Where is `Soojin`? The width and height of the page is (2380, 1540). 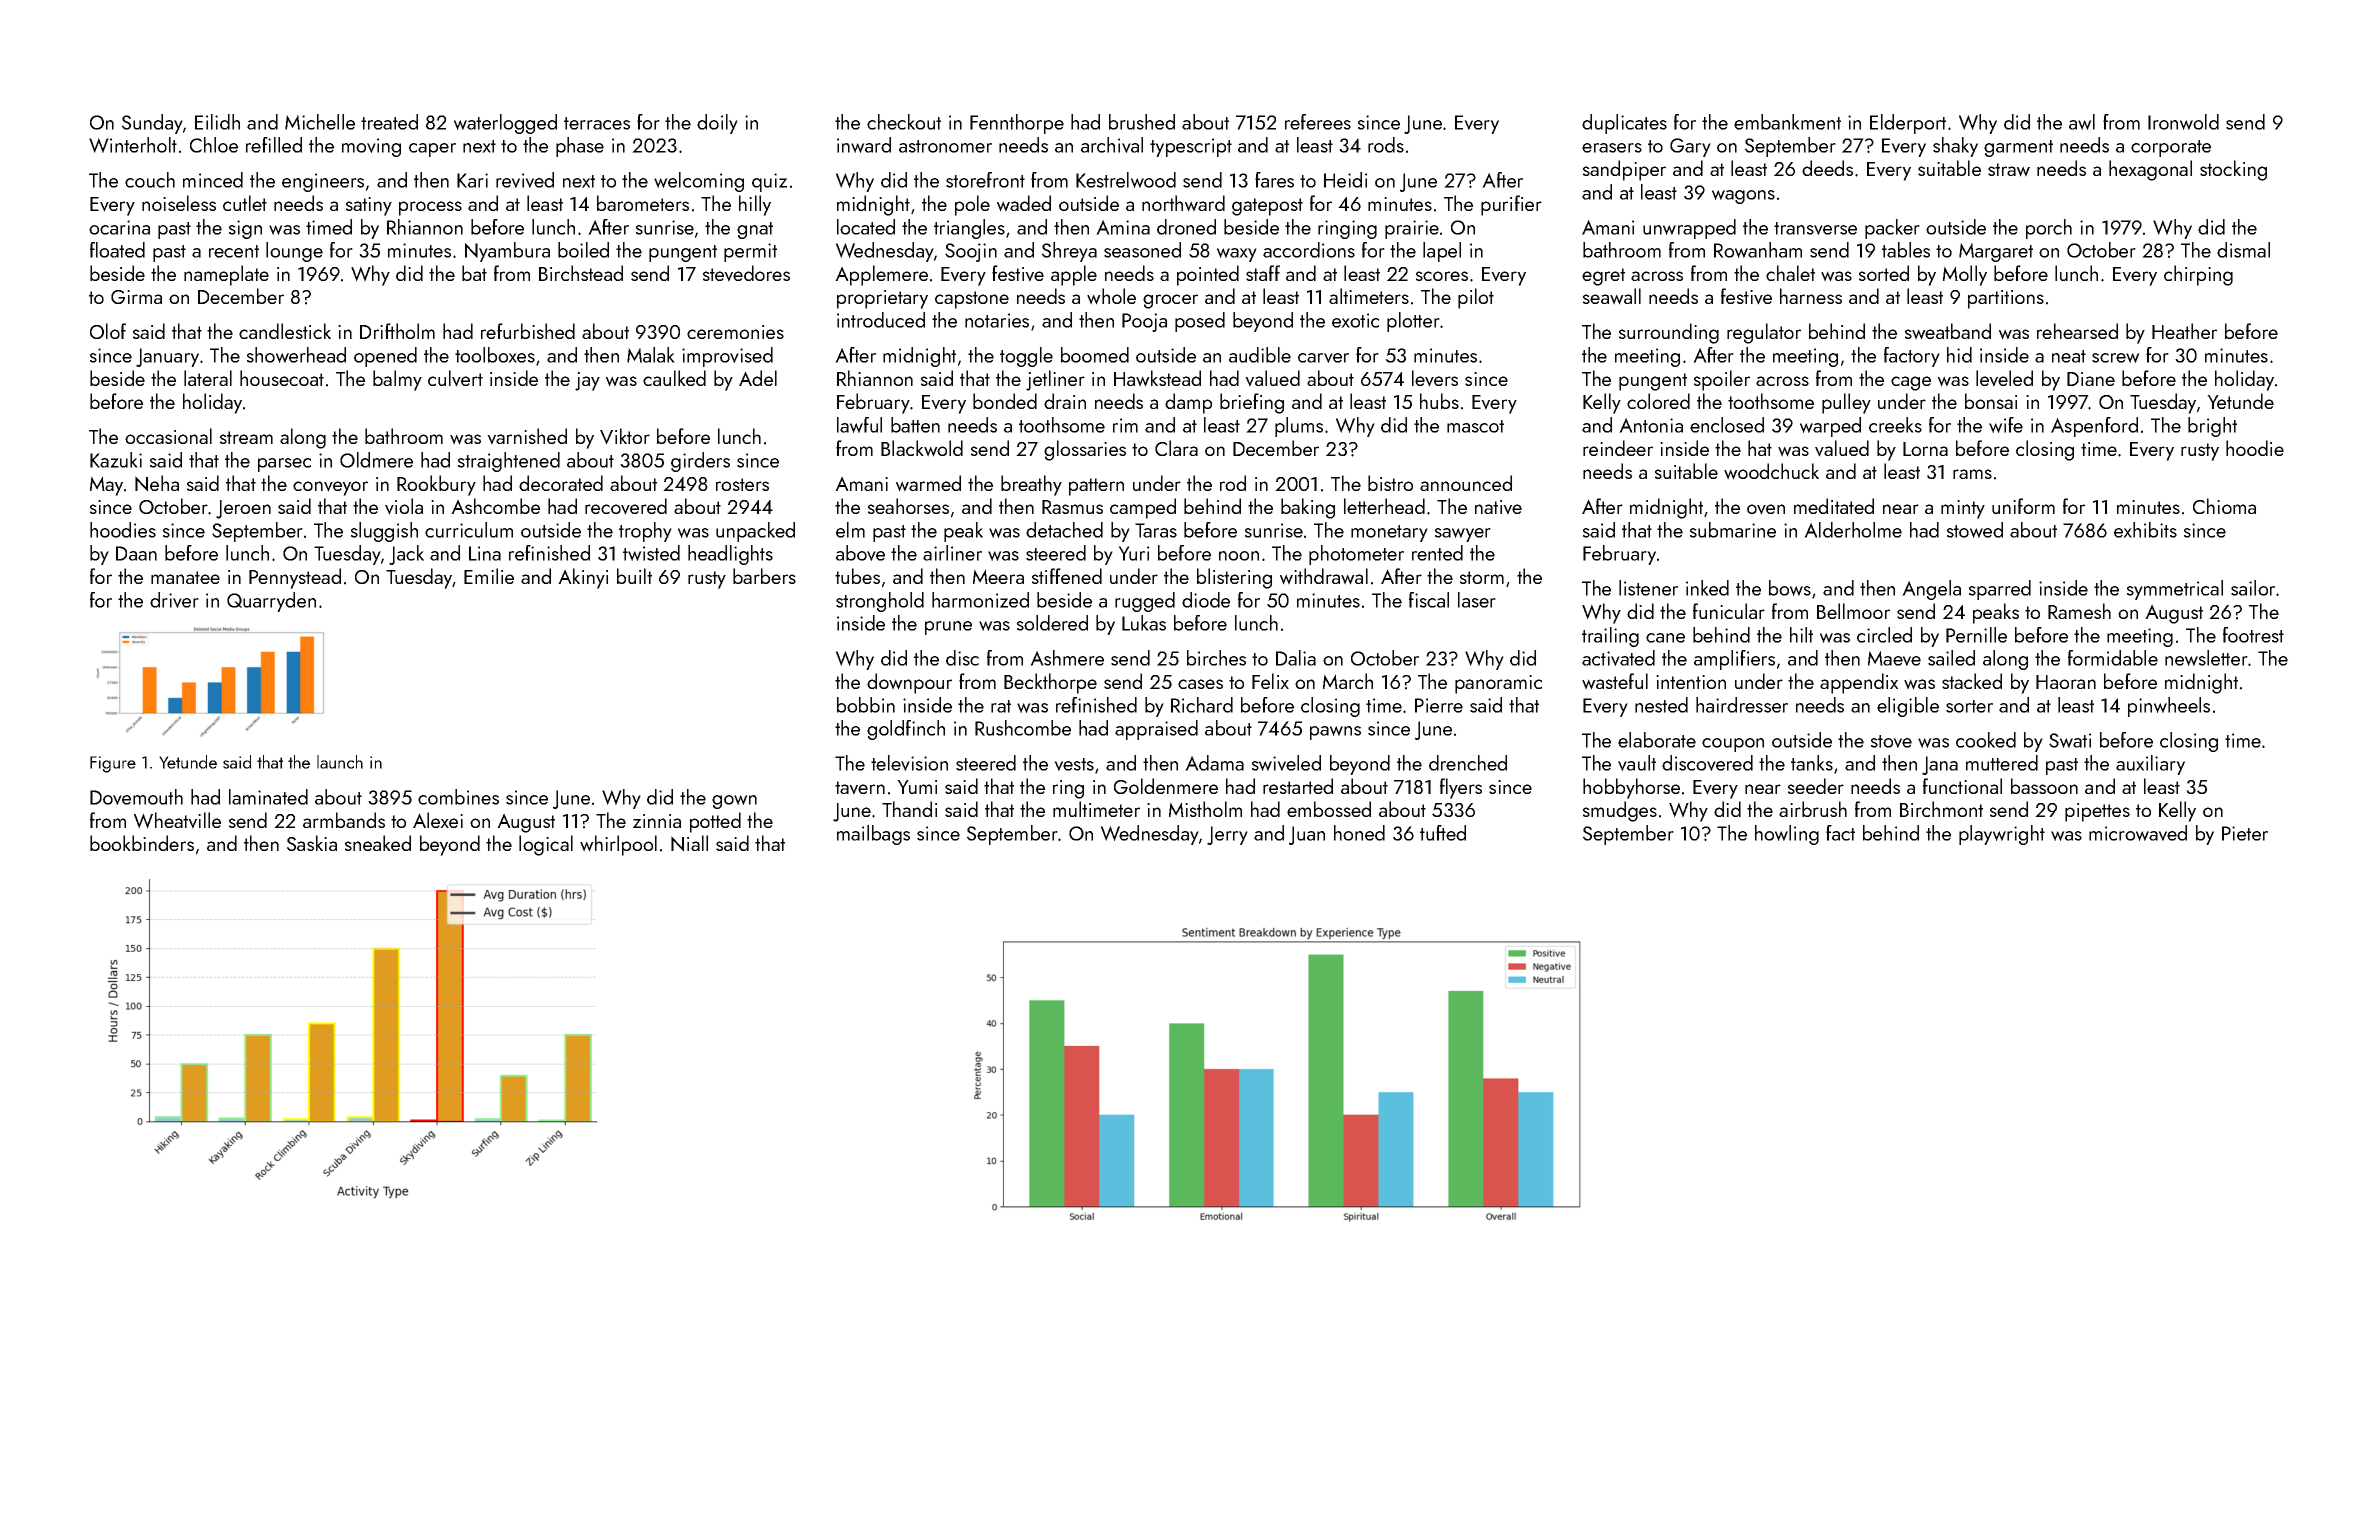
Soojin is located at coordinates (971, 252).
